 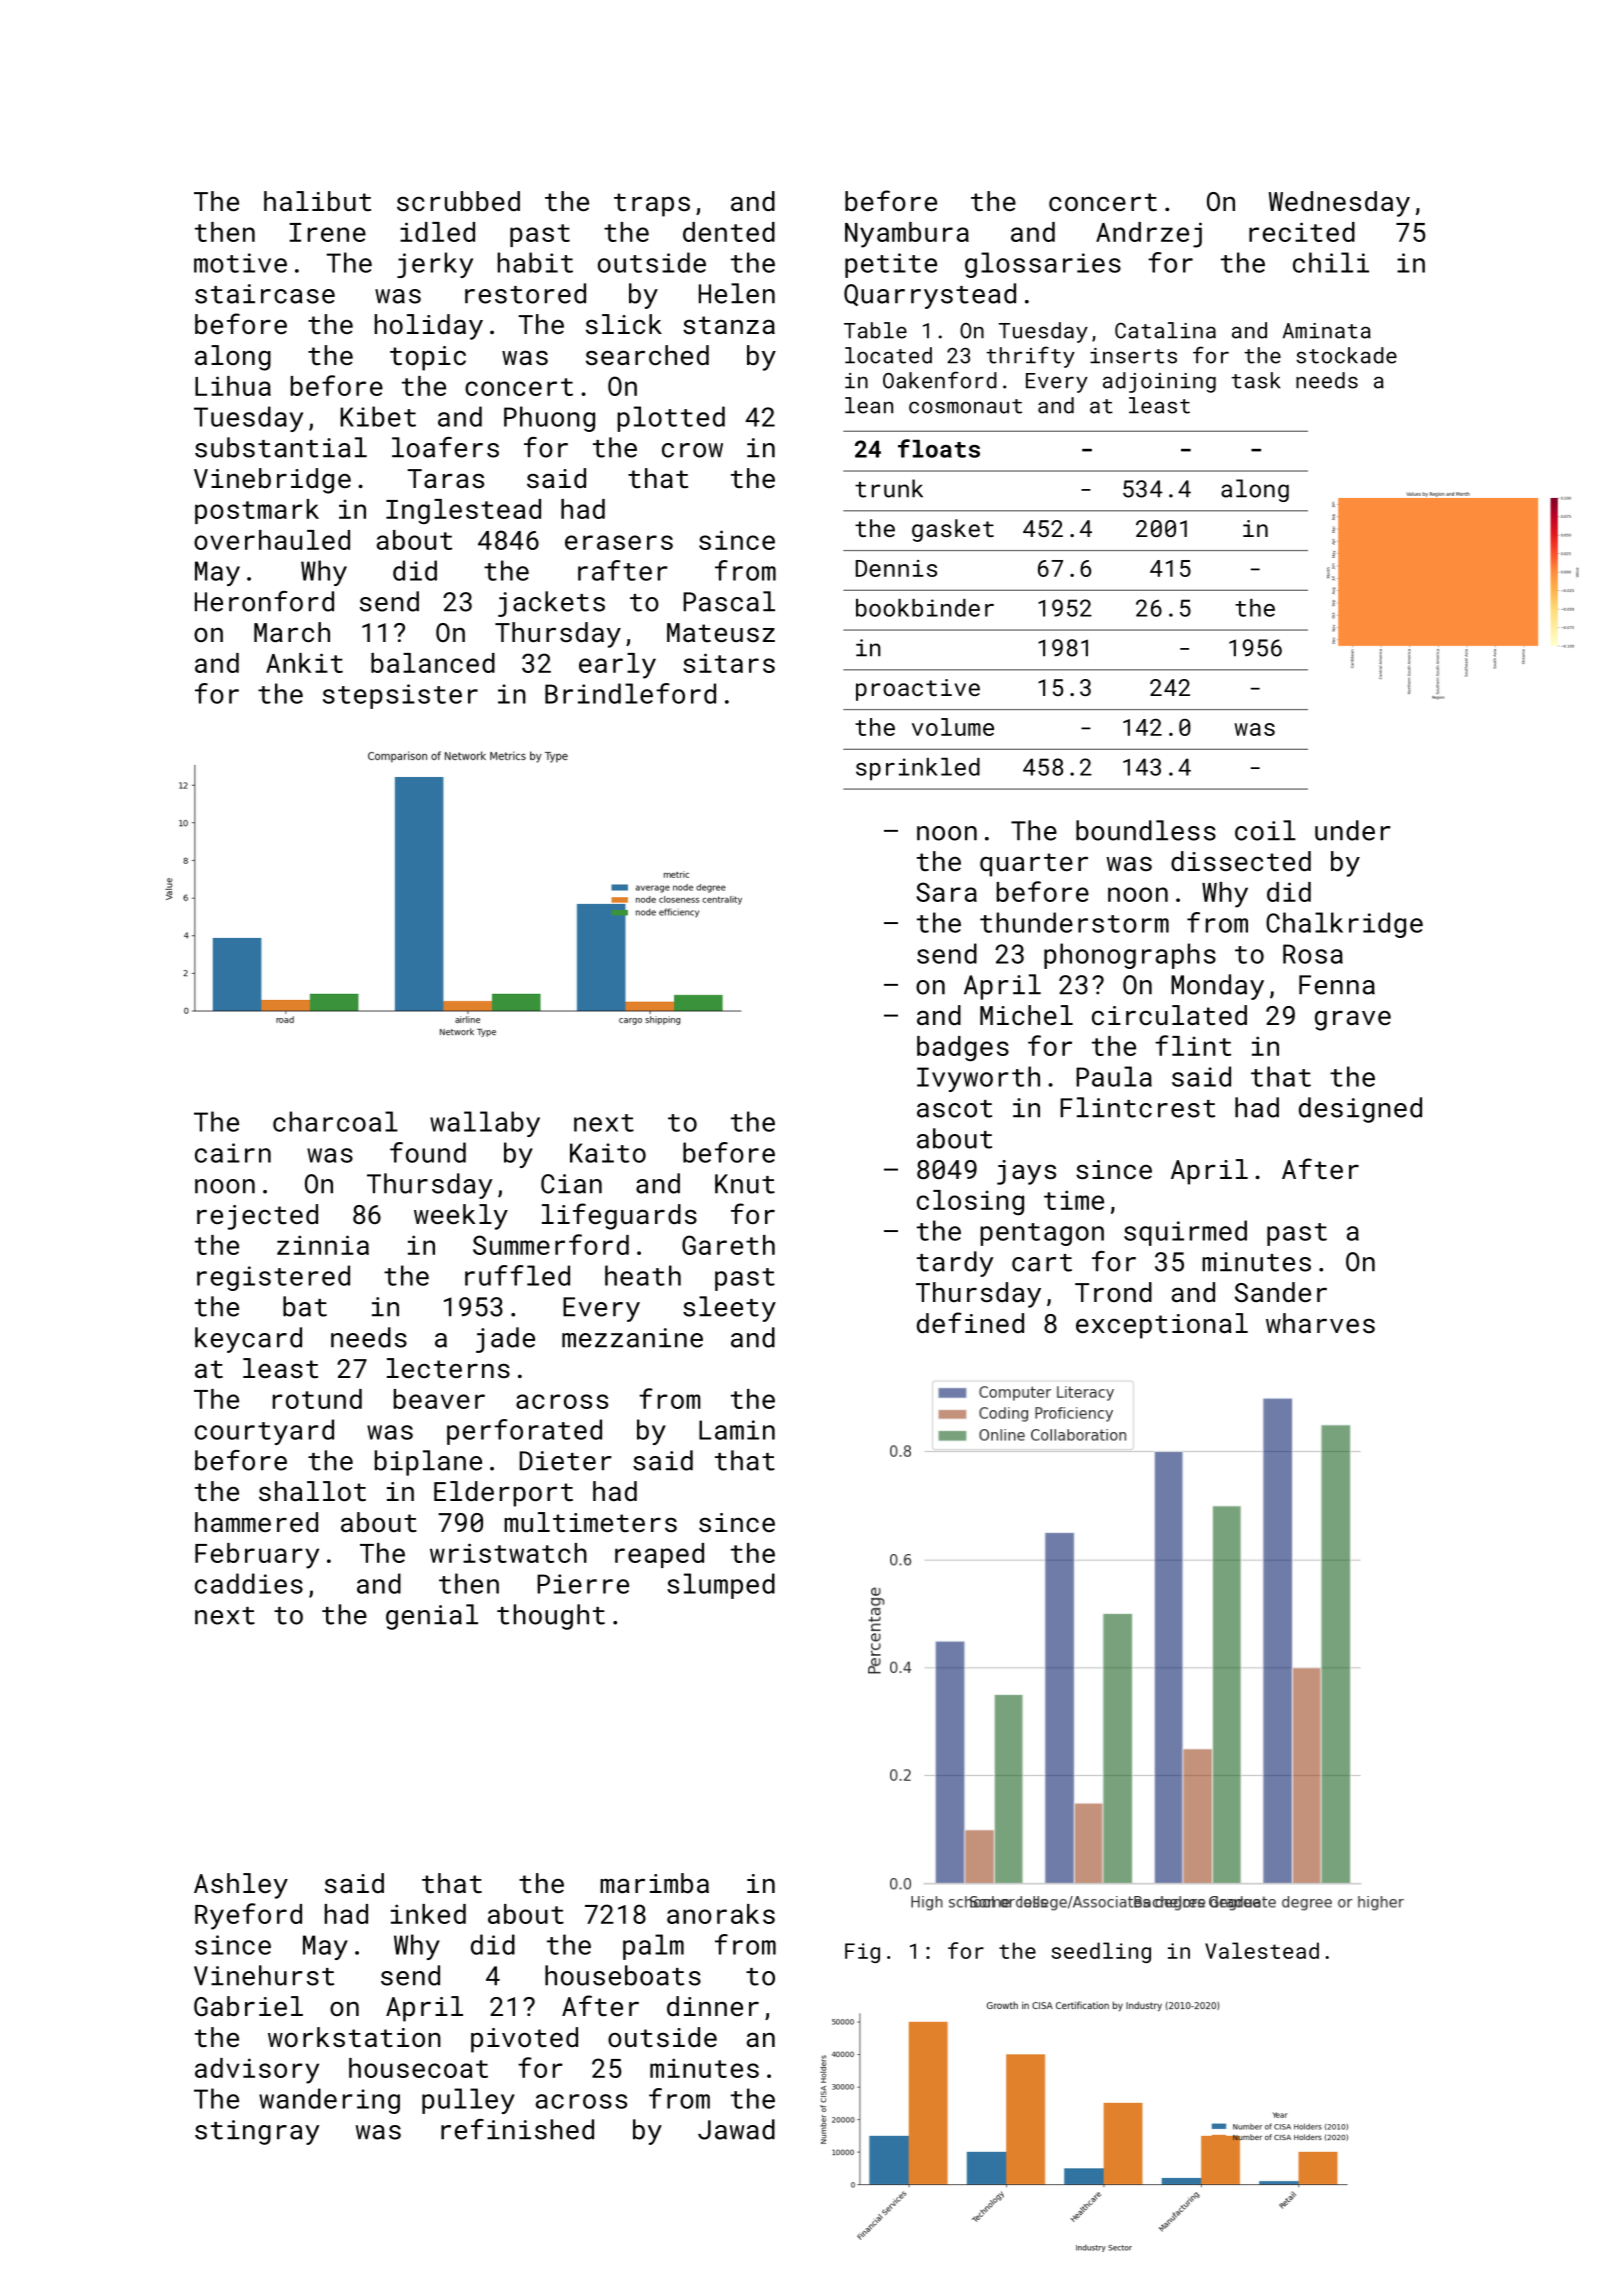 What do you see at coordinates (736, 2129) in the screenshot?
I see `Jawad` at bounding box center [736, 2129].
